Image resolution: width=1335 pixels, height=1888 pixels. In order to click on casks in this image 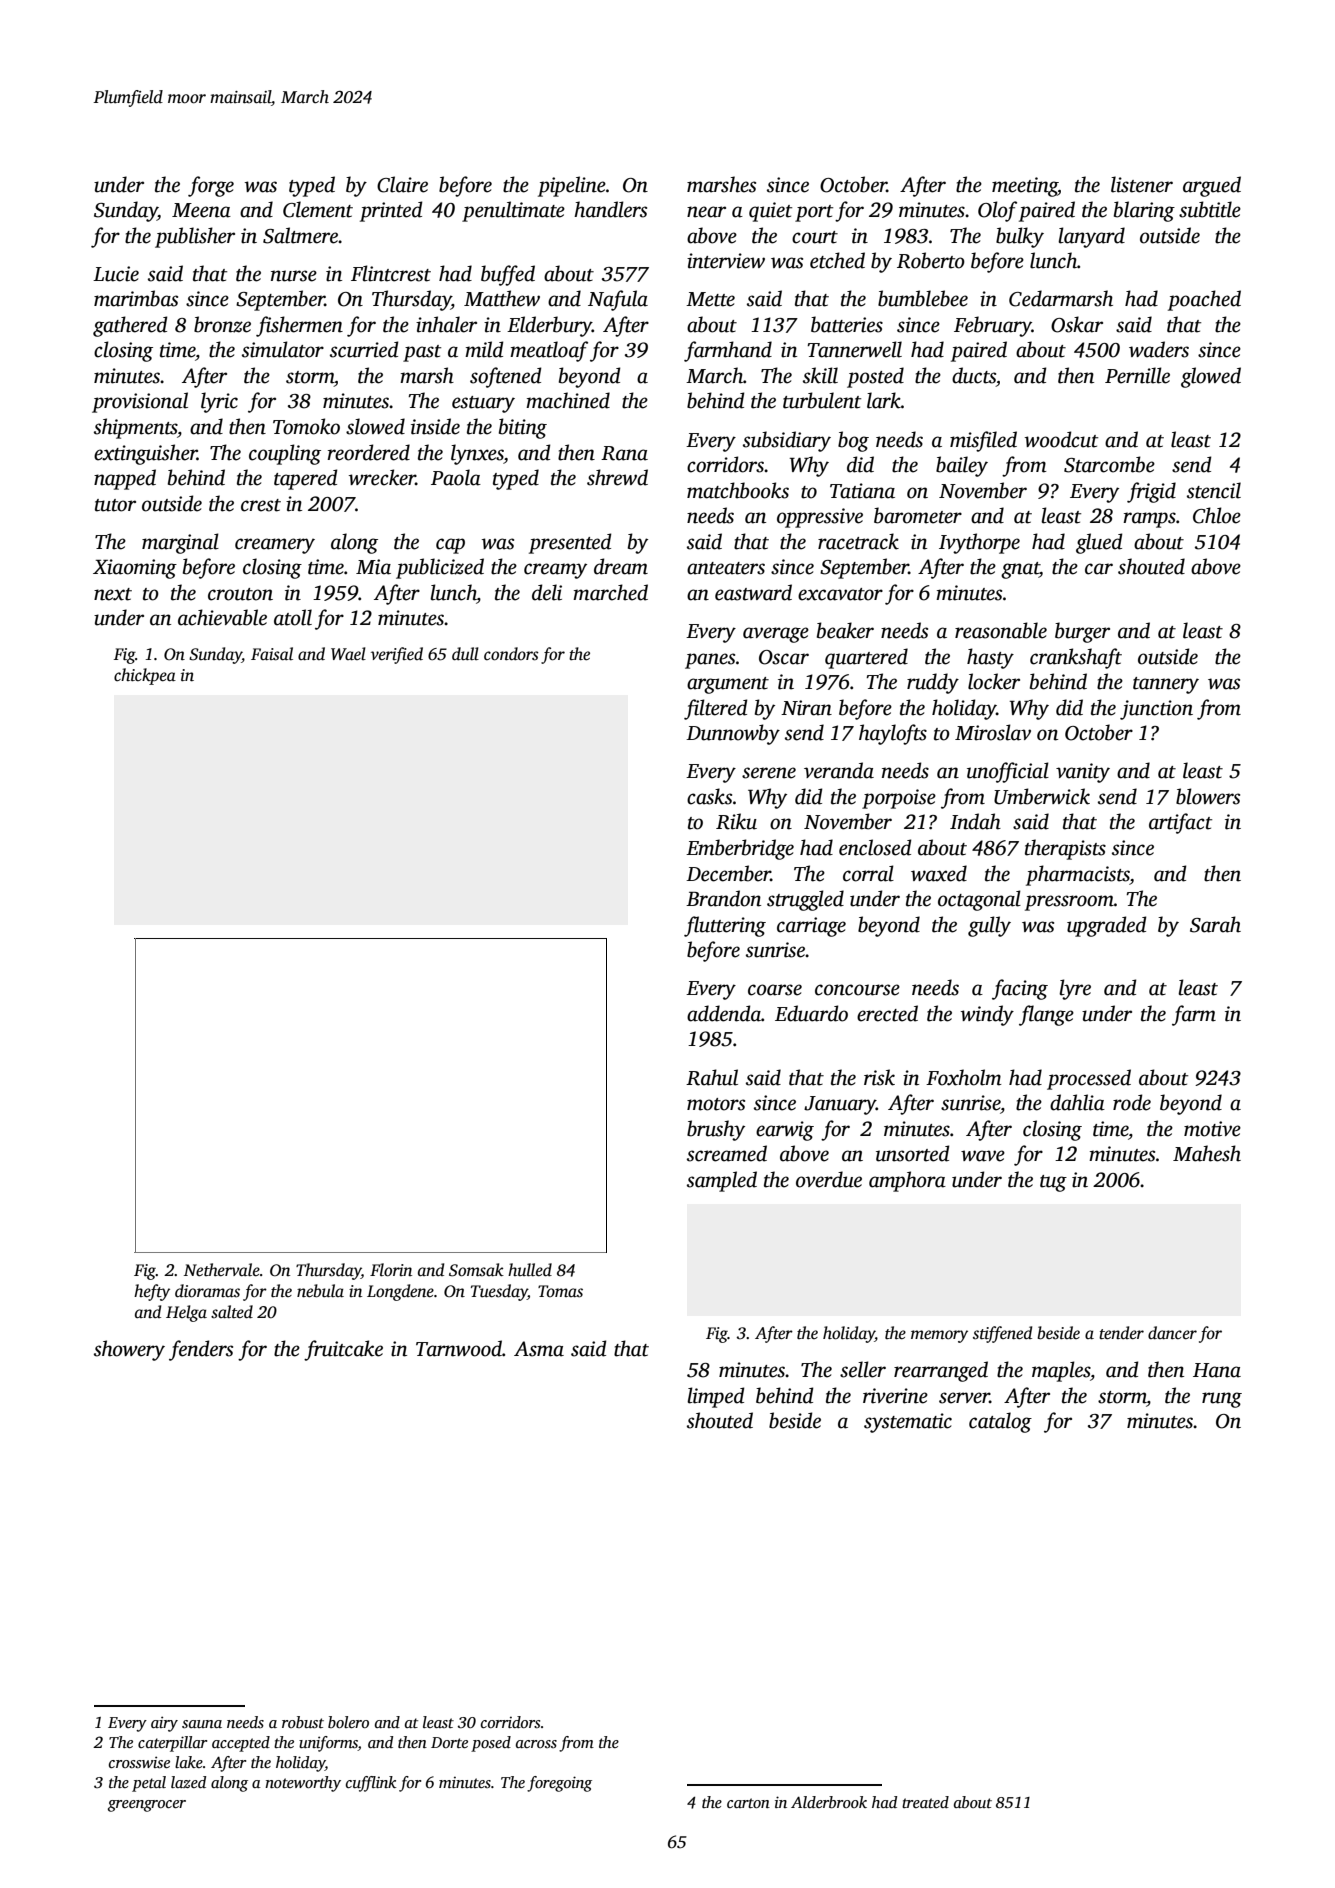, I will do `click(709, 796)`.
